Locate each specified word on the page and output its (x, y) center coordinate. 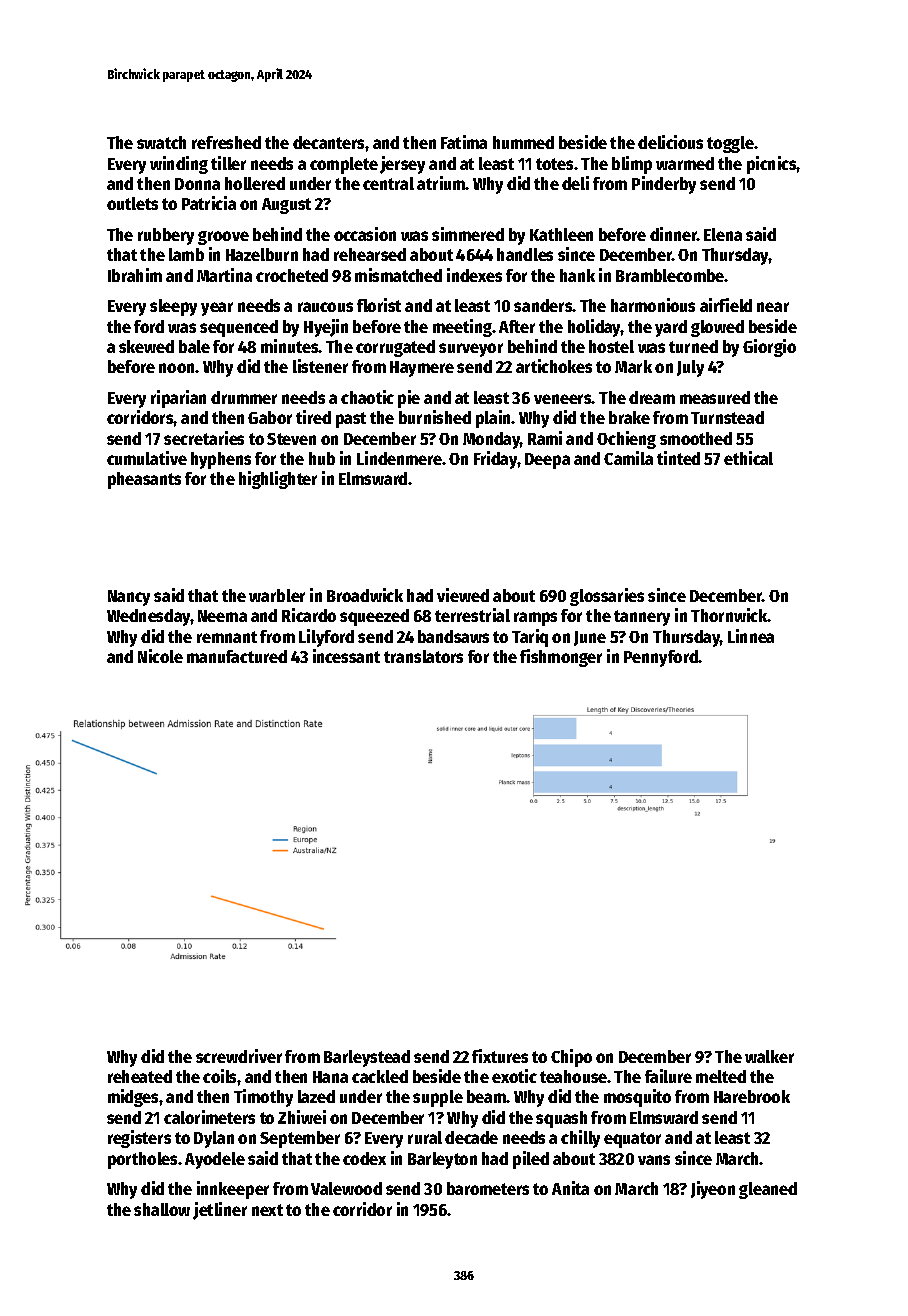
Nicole (160, 656)
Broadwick (365, 595)
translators (423, 656)
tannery (642, 618)
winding (179, 165)
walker (769, 1056)
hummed (523, 142)
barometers (488, 1188)
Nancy (129, 598)
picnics (772, 165)
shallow (162, 1209)
